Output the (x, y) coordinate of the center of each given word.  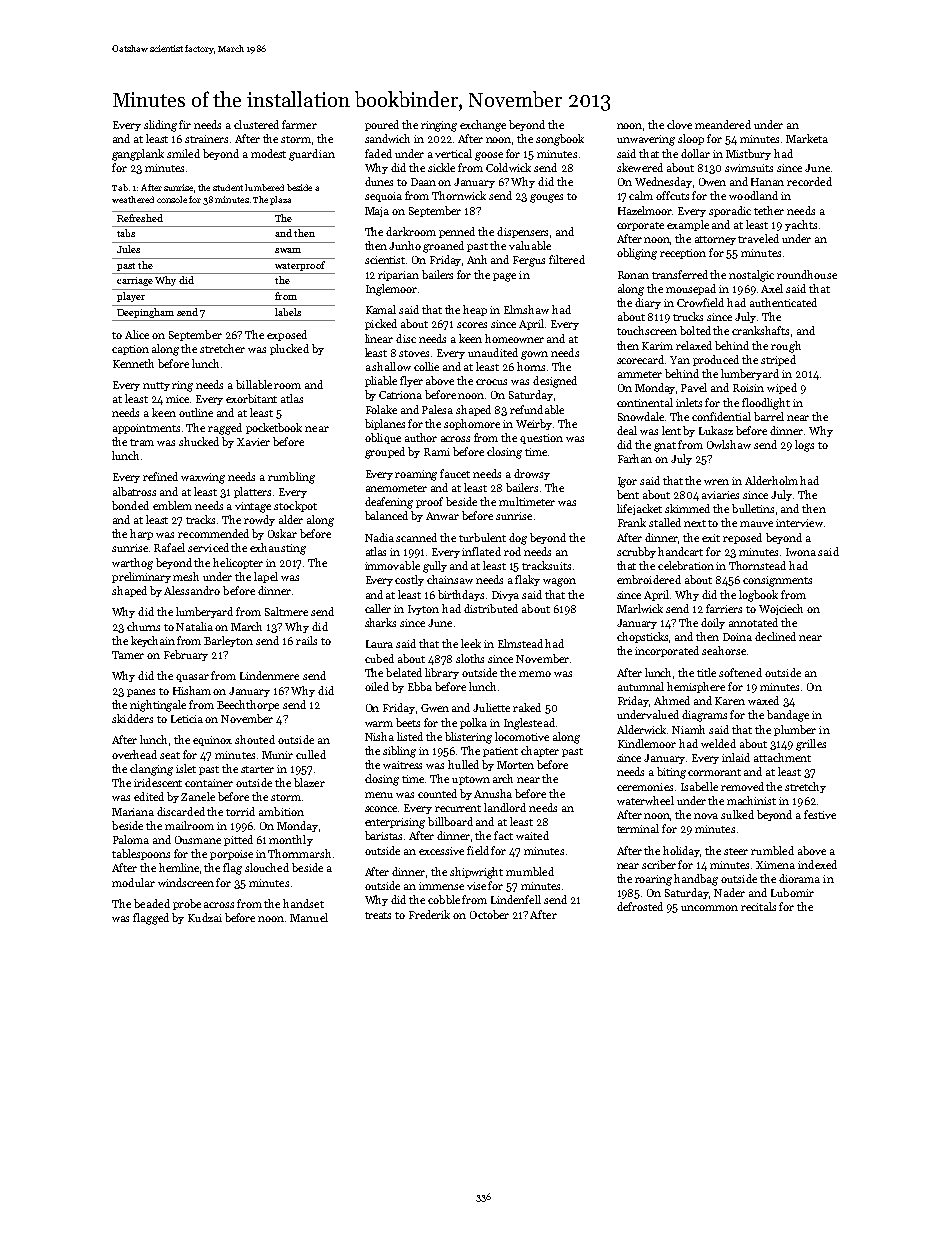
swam (288, 250)
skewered (640, 167)
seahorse (724, 650)
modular (133, 882)
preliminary (141, 577)
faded (378, 153)
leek (471, 643)
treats (378, 915)
